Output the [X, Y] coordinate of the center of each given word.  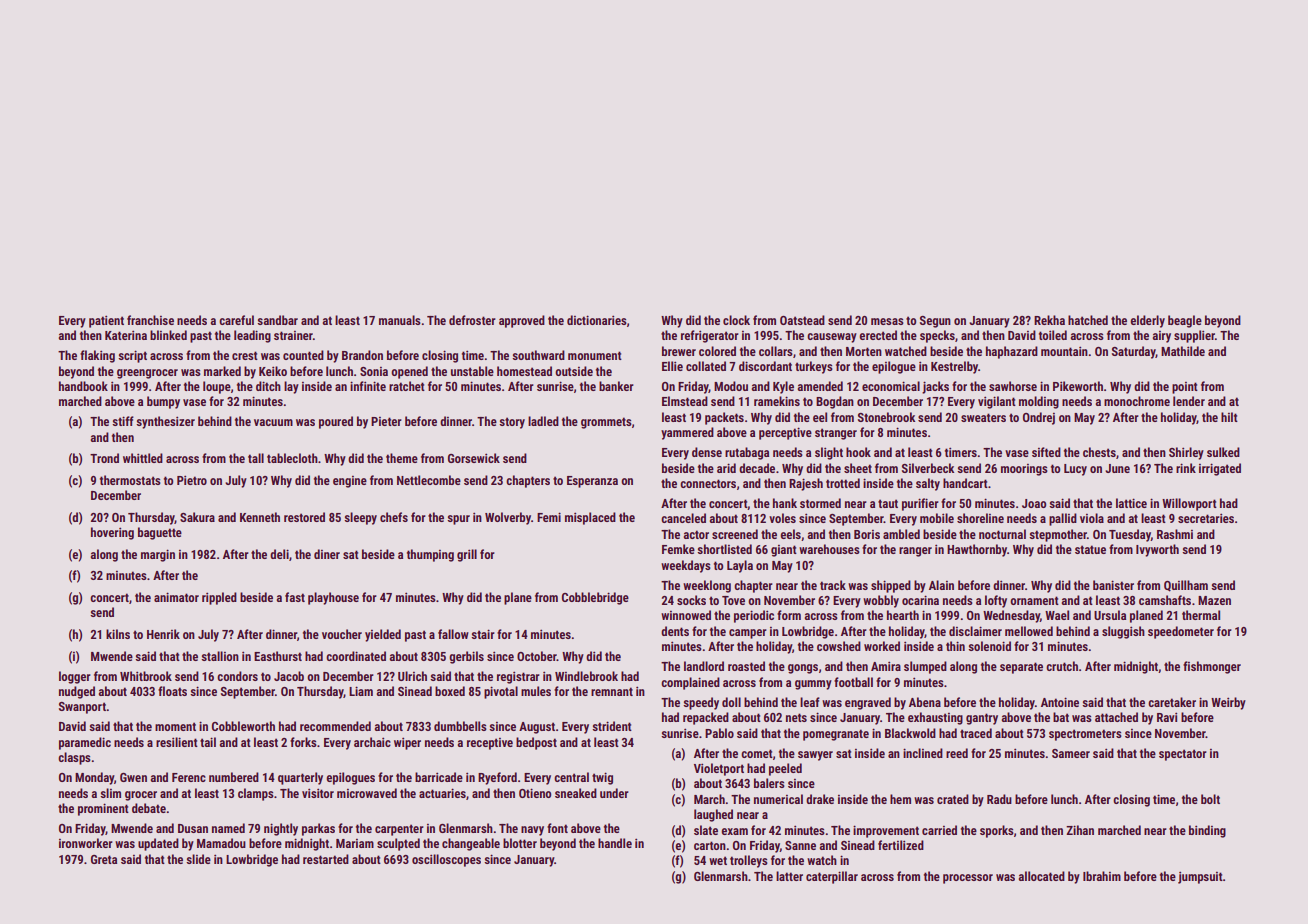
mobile [937, 518]
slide [198, 859]
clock [736, 320]
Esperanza [592, 482]
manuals [400, 320]
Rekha [1049, 320]
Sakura [197, 517]
